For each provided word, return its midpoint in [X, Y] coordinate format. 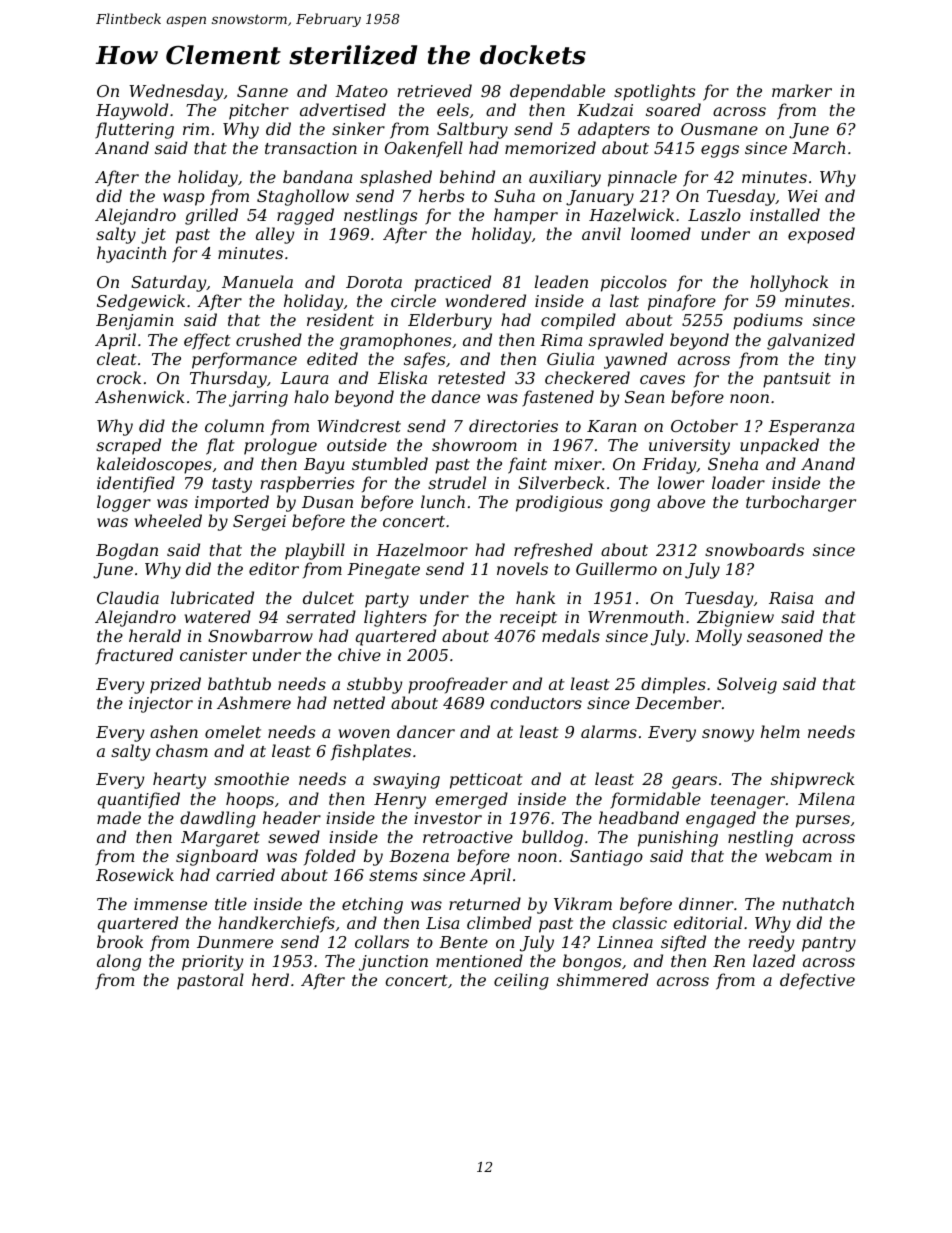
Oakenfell [424, 149]
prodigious [559, 503]
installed [785, 214]
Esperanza [811, 428]
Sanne [262, 91]
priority [212, 963]
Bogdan [127, 551]
